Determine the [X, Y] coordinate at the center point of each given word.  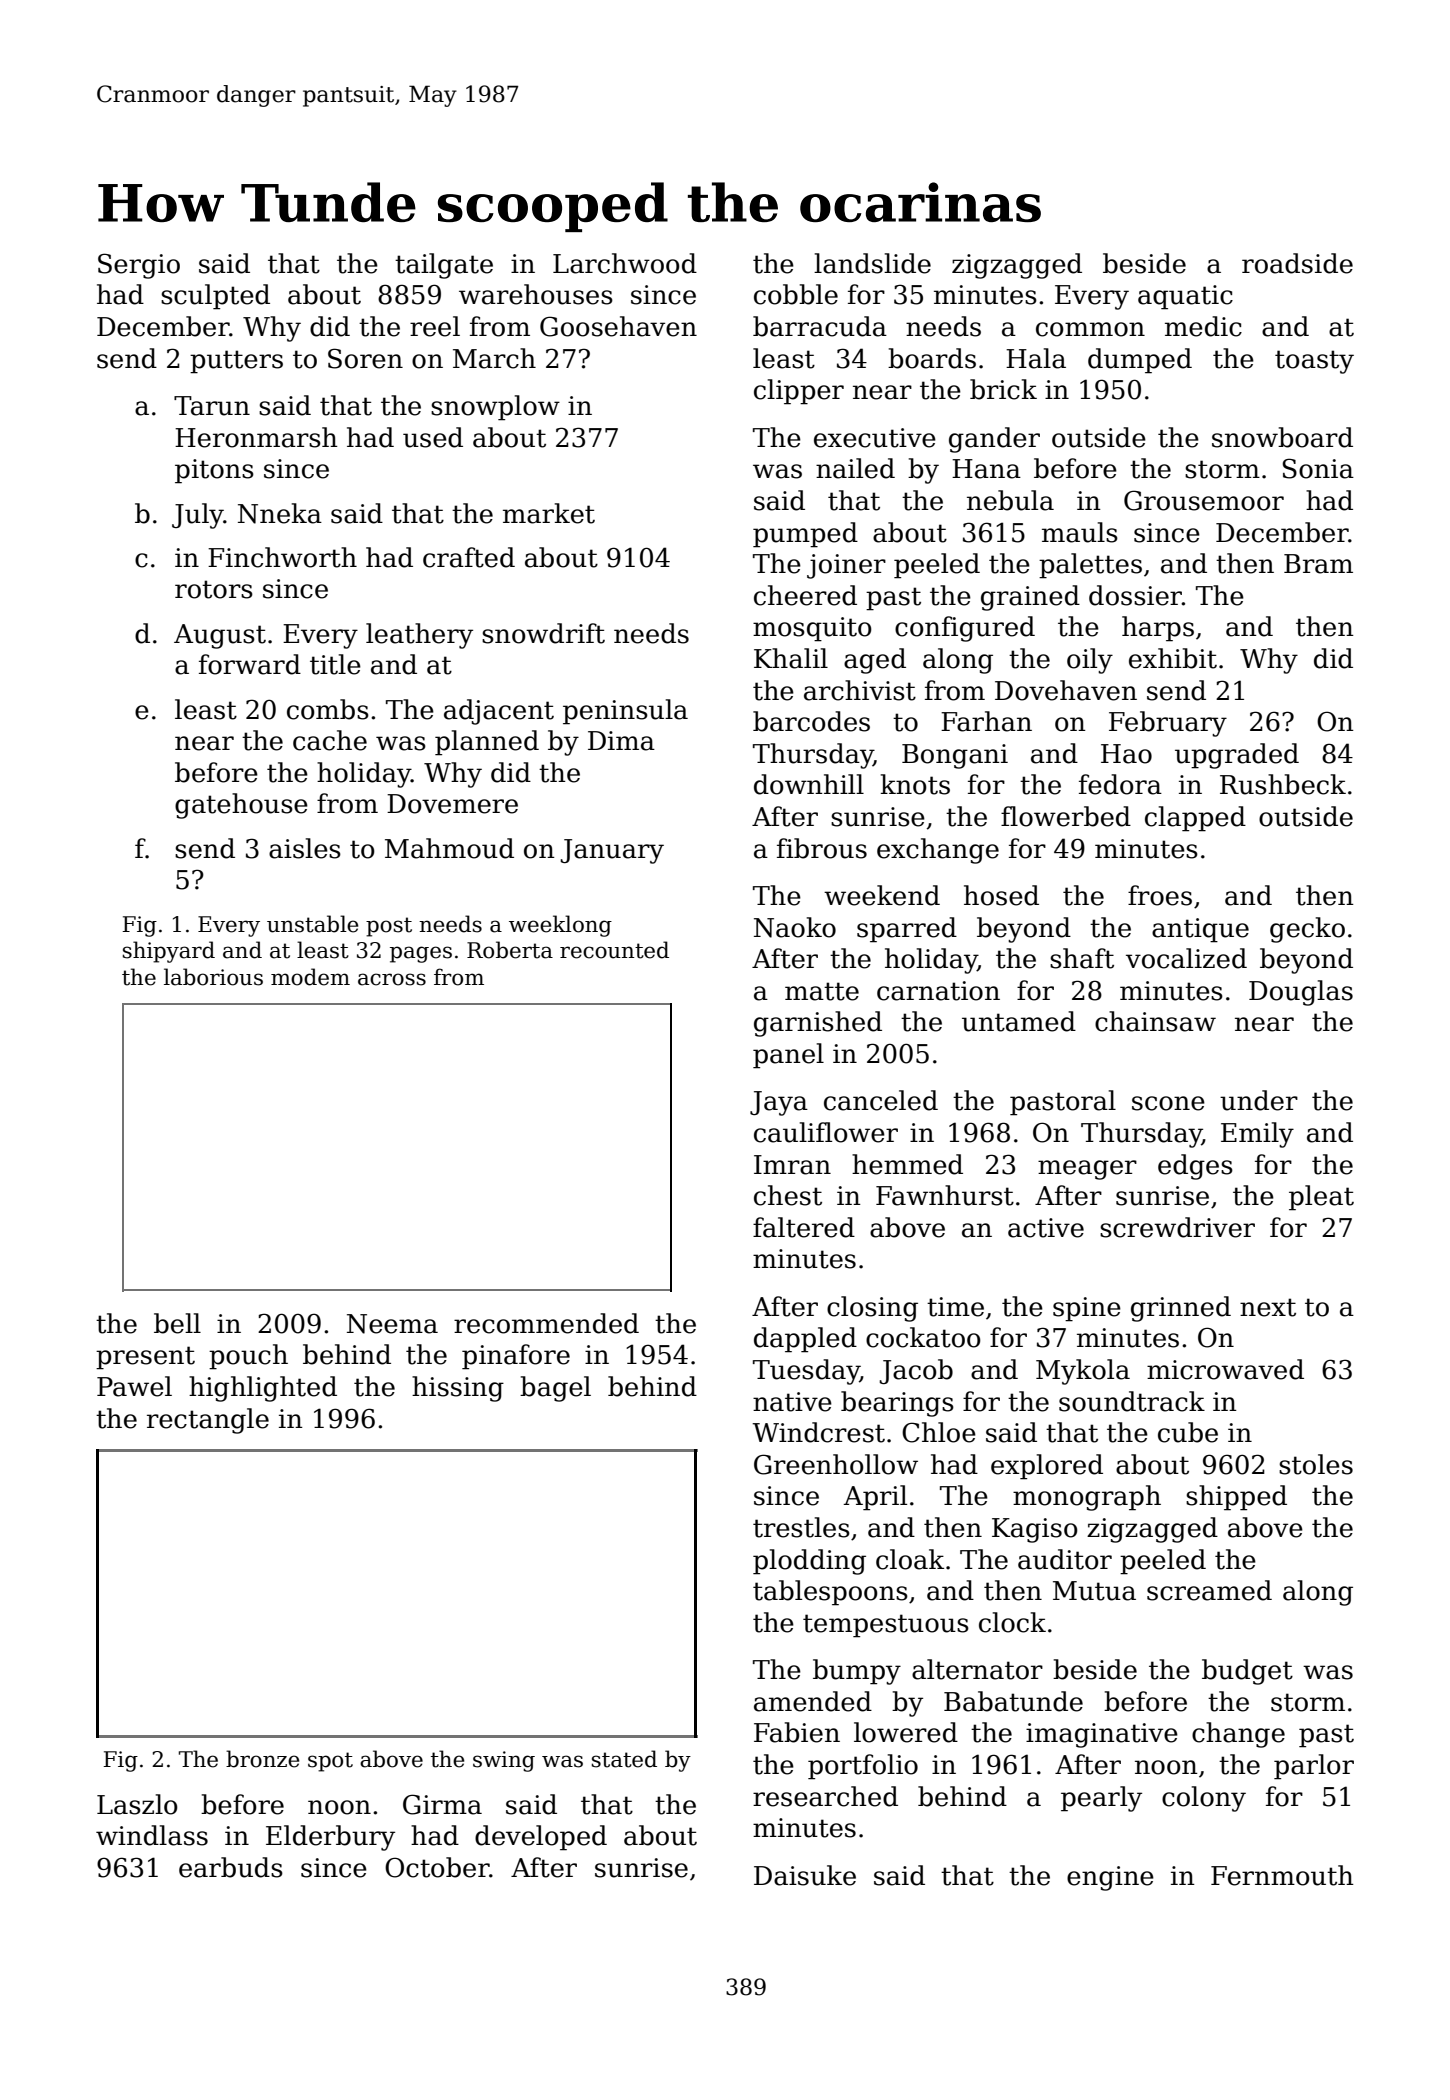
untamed [1019, 1021]
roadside [1297, 263]
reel [435, 326]
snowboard [1282, 437]
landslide [872, 263]
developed [541, 1838]
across [392, 979]
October [437, 1867]
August [220, 636]
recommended [546, 1323]
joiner [846, 566]
